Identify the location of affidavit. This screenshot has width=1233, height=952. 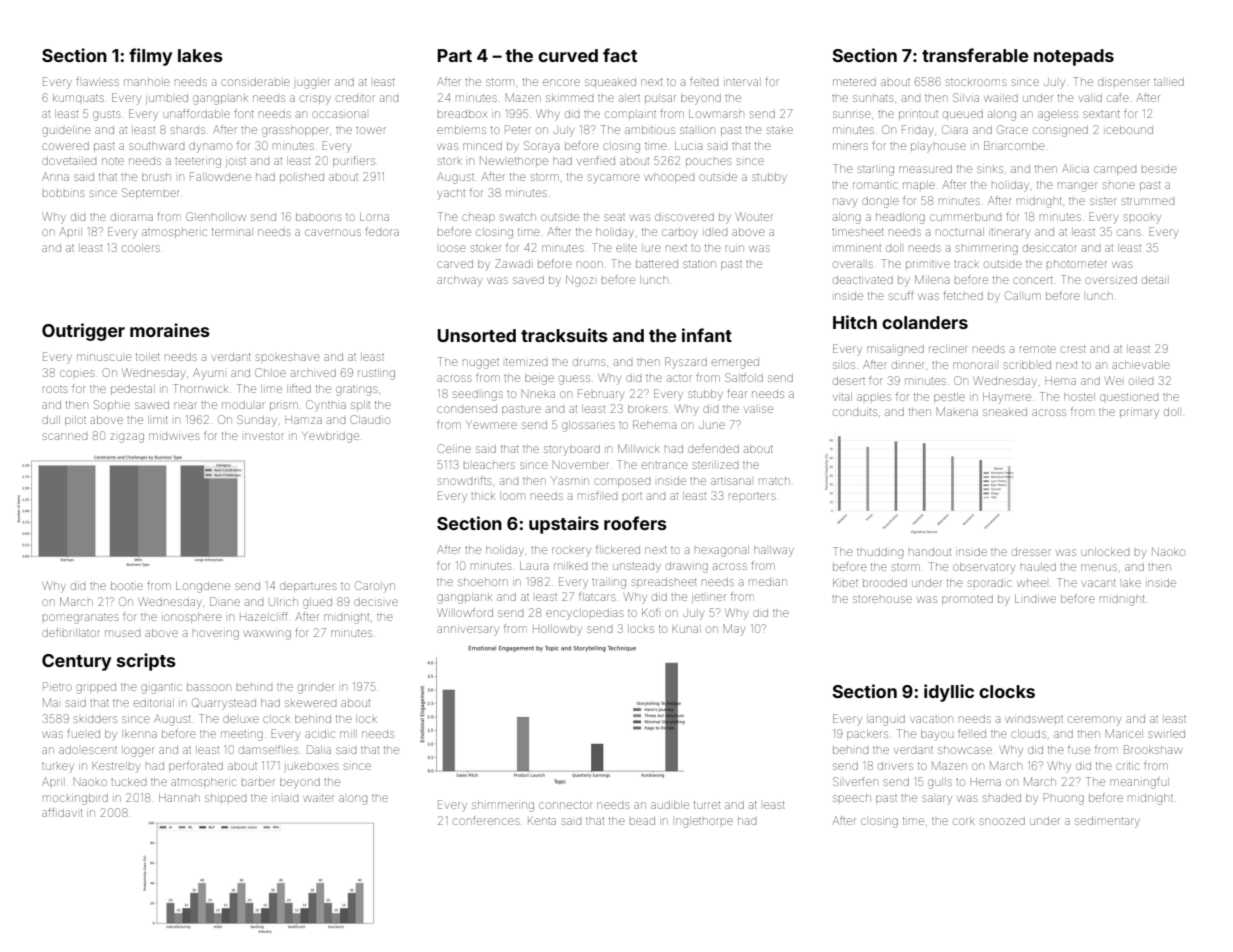
(62, 812).
